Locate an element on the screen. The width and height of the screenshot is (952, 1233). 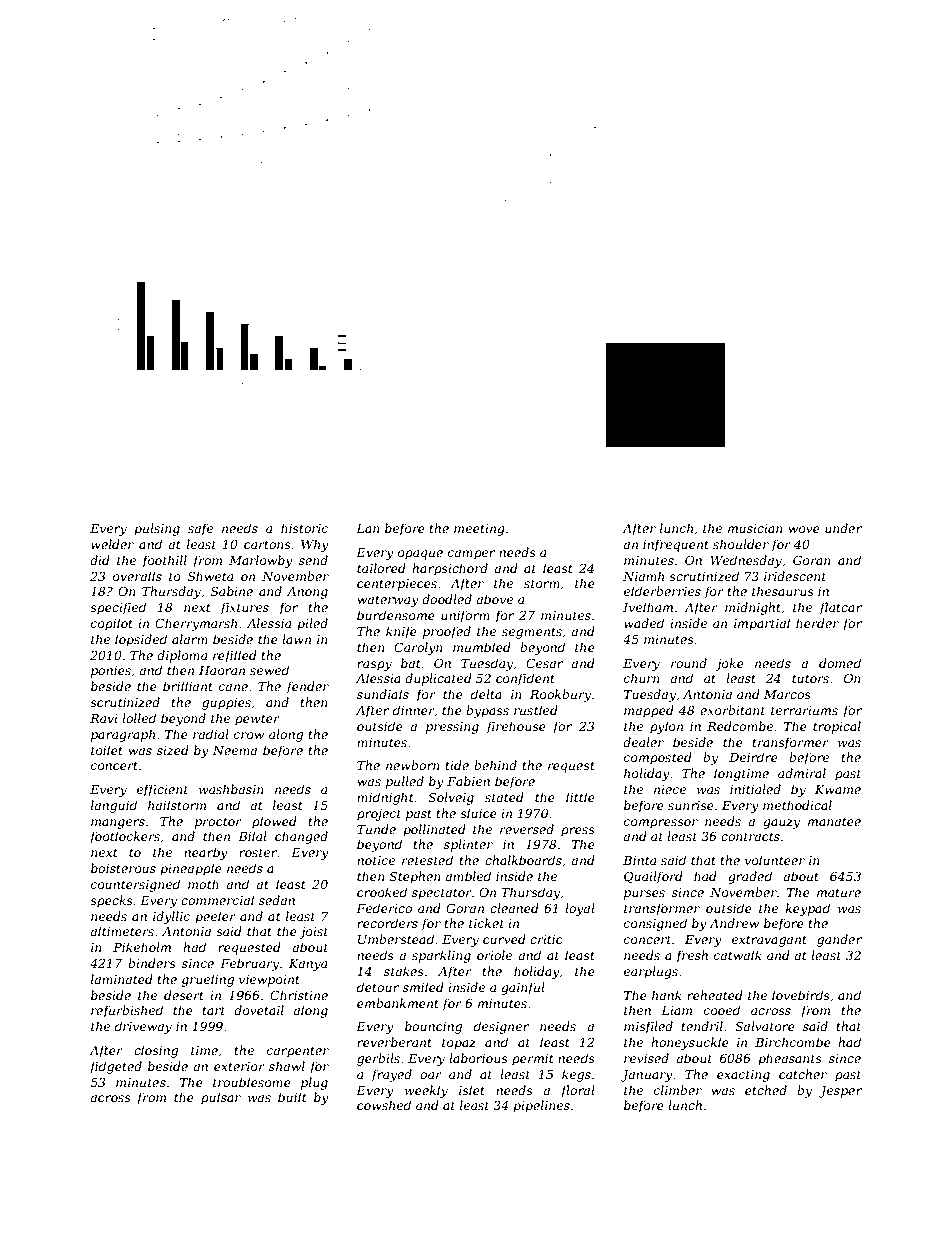
knife is located at coordinates (401, 632).
